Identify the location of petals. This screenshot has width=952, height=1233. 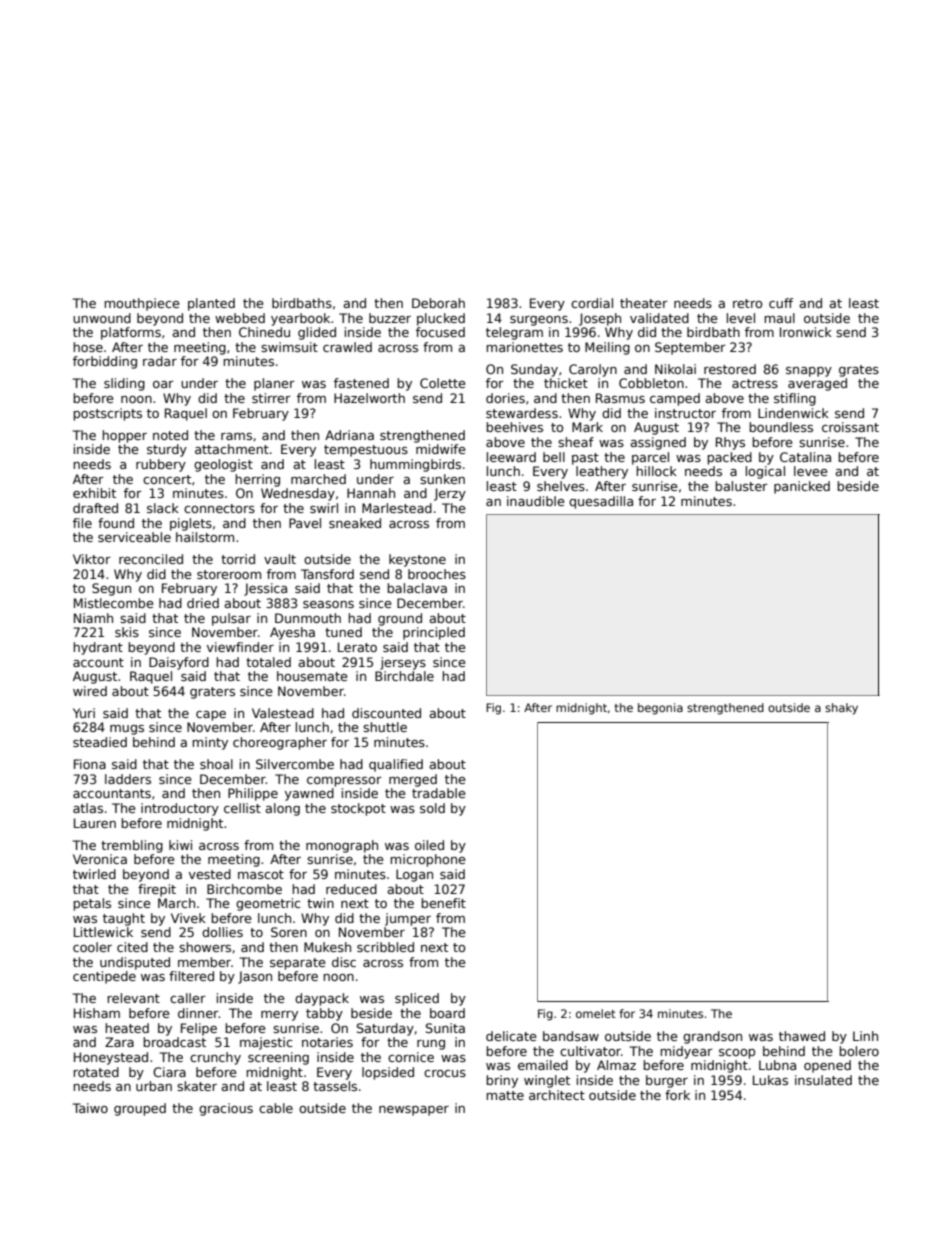
(92, 904).
